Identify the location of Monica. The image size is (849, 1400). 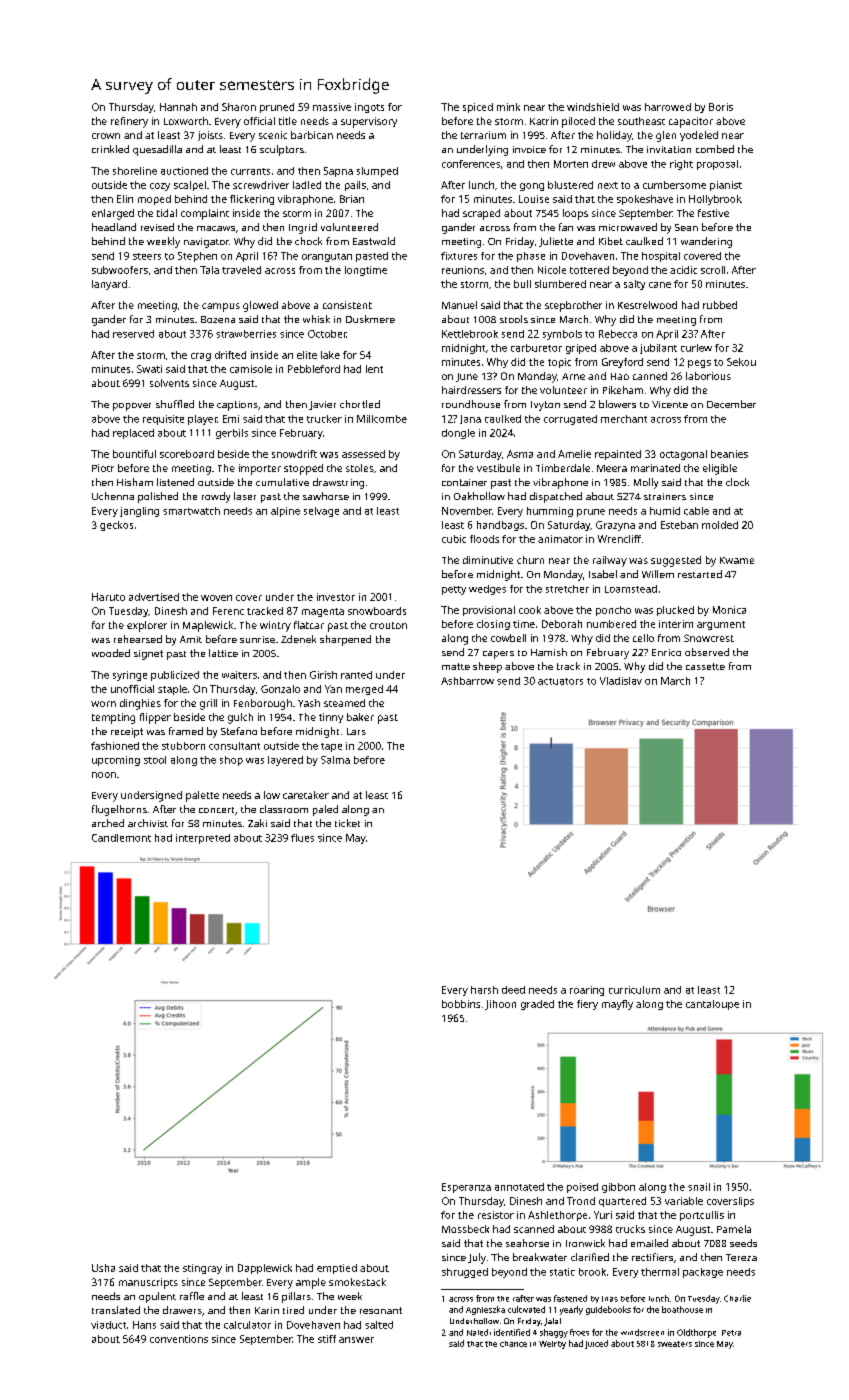
(729, 610).
